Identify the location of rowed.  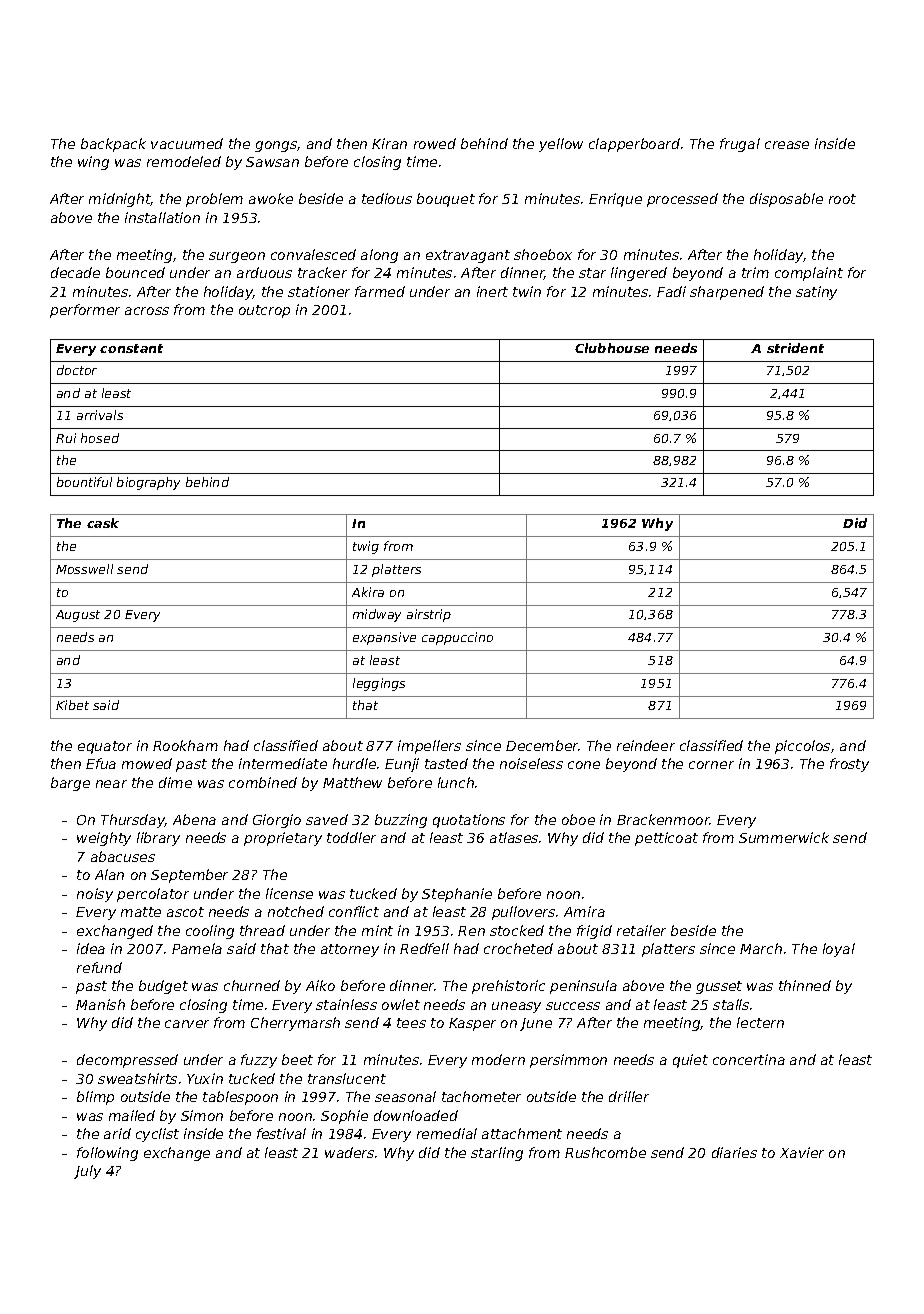
(435, 143).
